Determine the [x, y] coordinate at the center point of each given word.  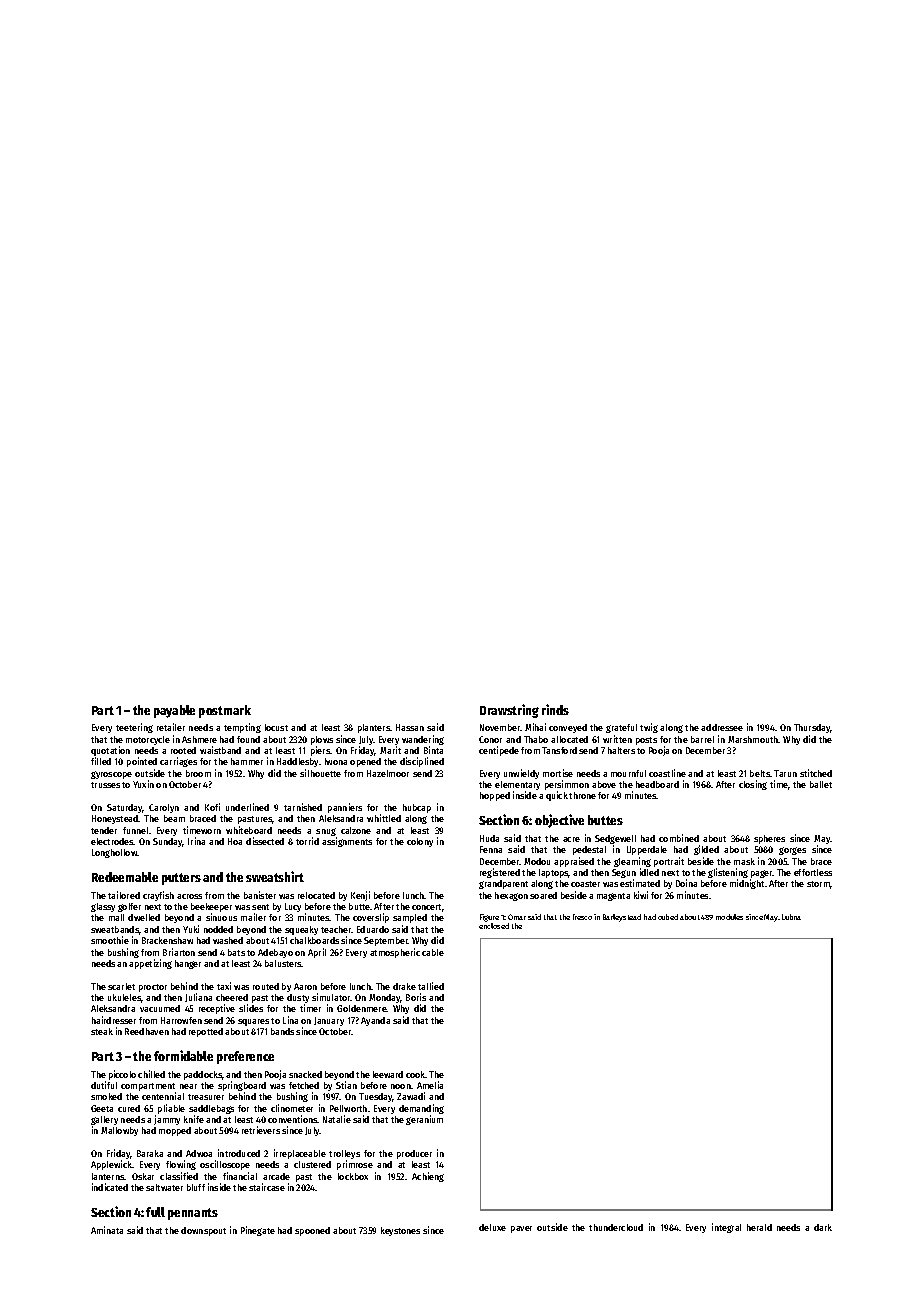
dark [823, 1227]
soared [543, 895]
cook [416, 1074]
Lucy [293, 907]
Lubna [791, 917]
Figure [489, 918]
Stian [346, 1085]
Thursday [812, 728]
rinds [555, 709]
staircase [267, 1187]
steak [102, 1031]
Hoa [235, 841]
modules [729, 917]
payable [174, 711]
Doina [686, 883]
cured [129, 1108]
